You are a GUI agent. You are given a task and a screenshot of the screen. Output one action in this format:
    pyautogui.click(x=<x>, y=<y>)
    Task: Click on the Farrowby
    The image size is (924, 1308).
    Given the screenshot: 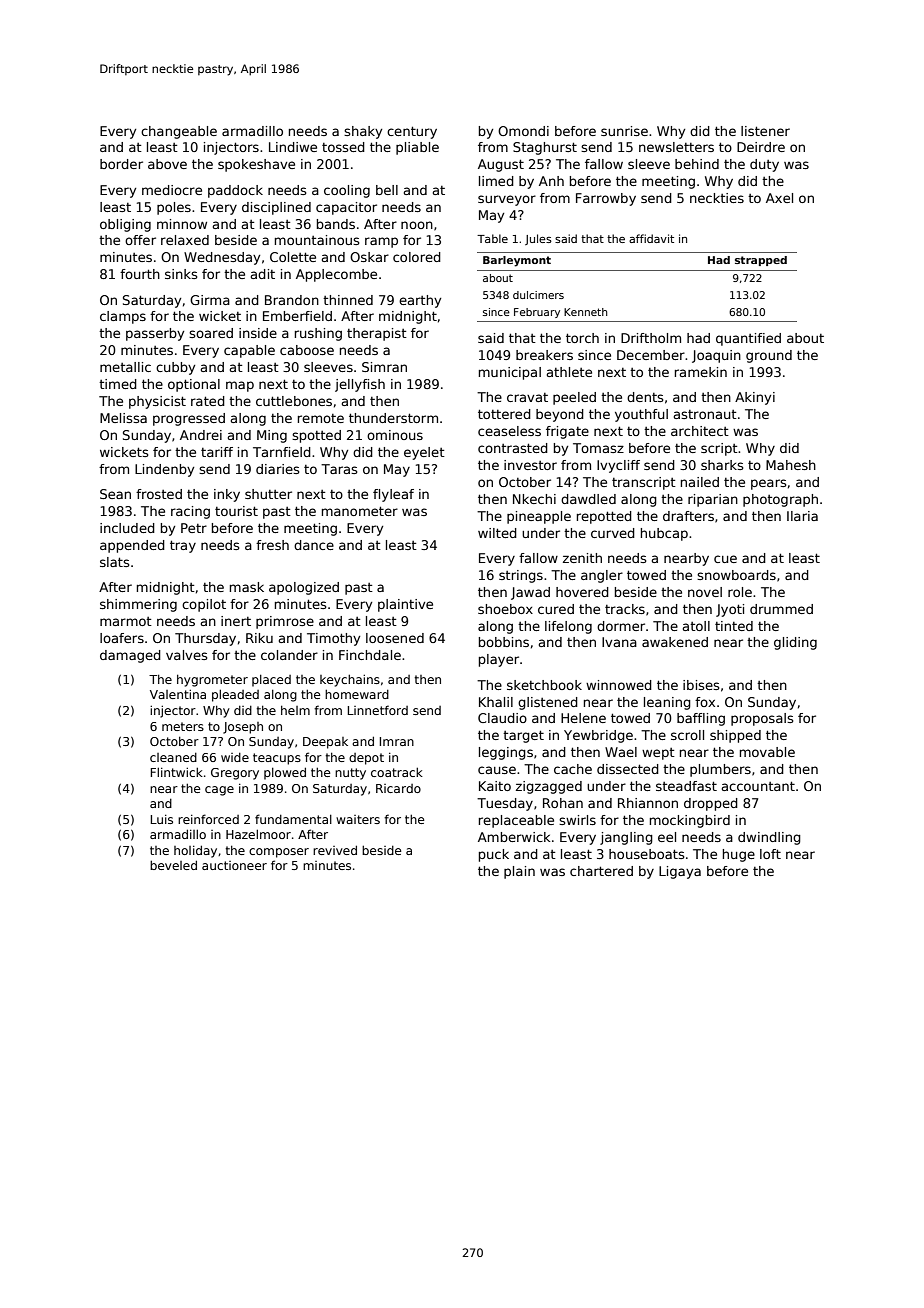 What is the action you would take?
    pyautogui.click(x=606, y=199)
